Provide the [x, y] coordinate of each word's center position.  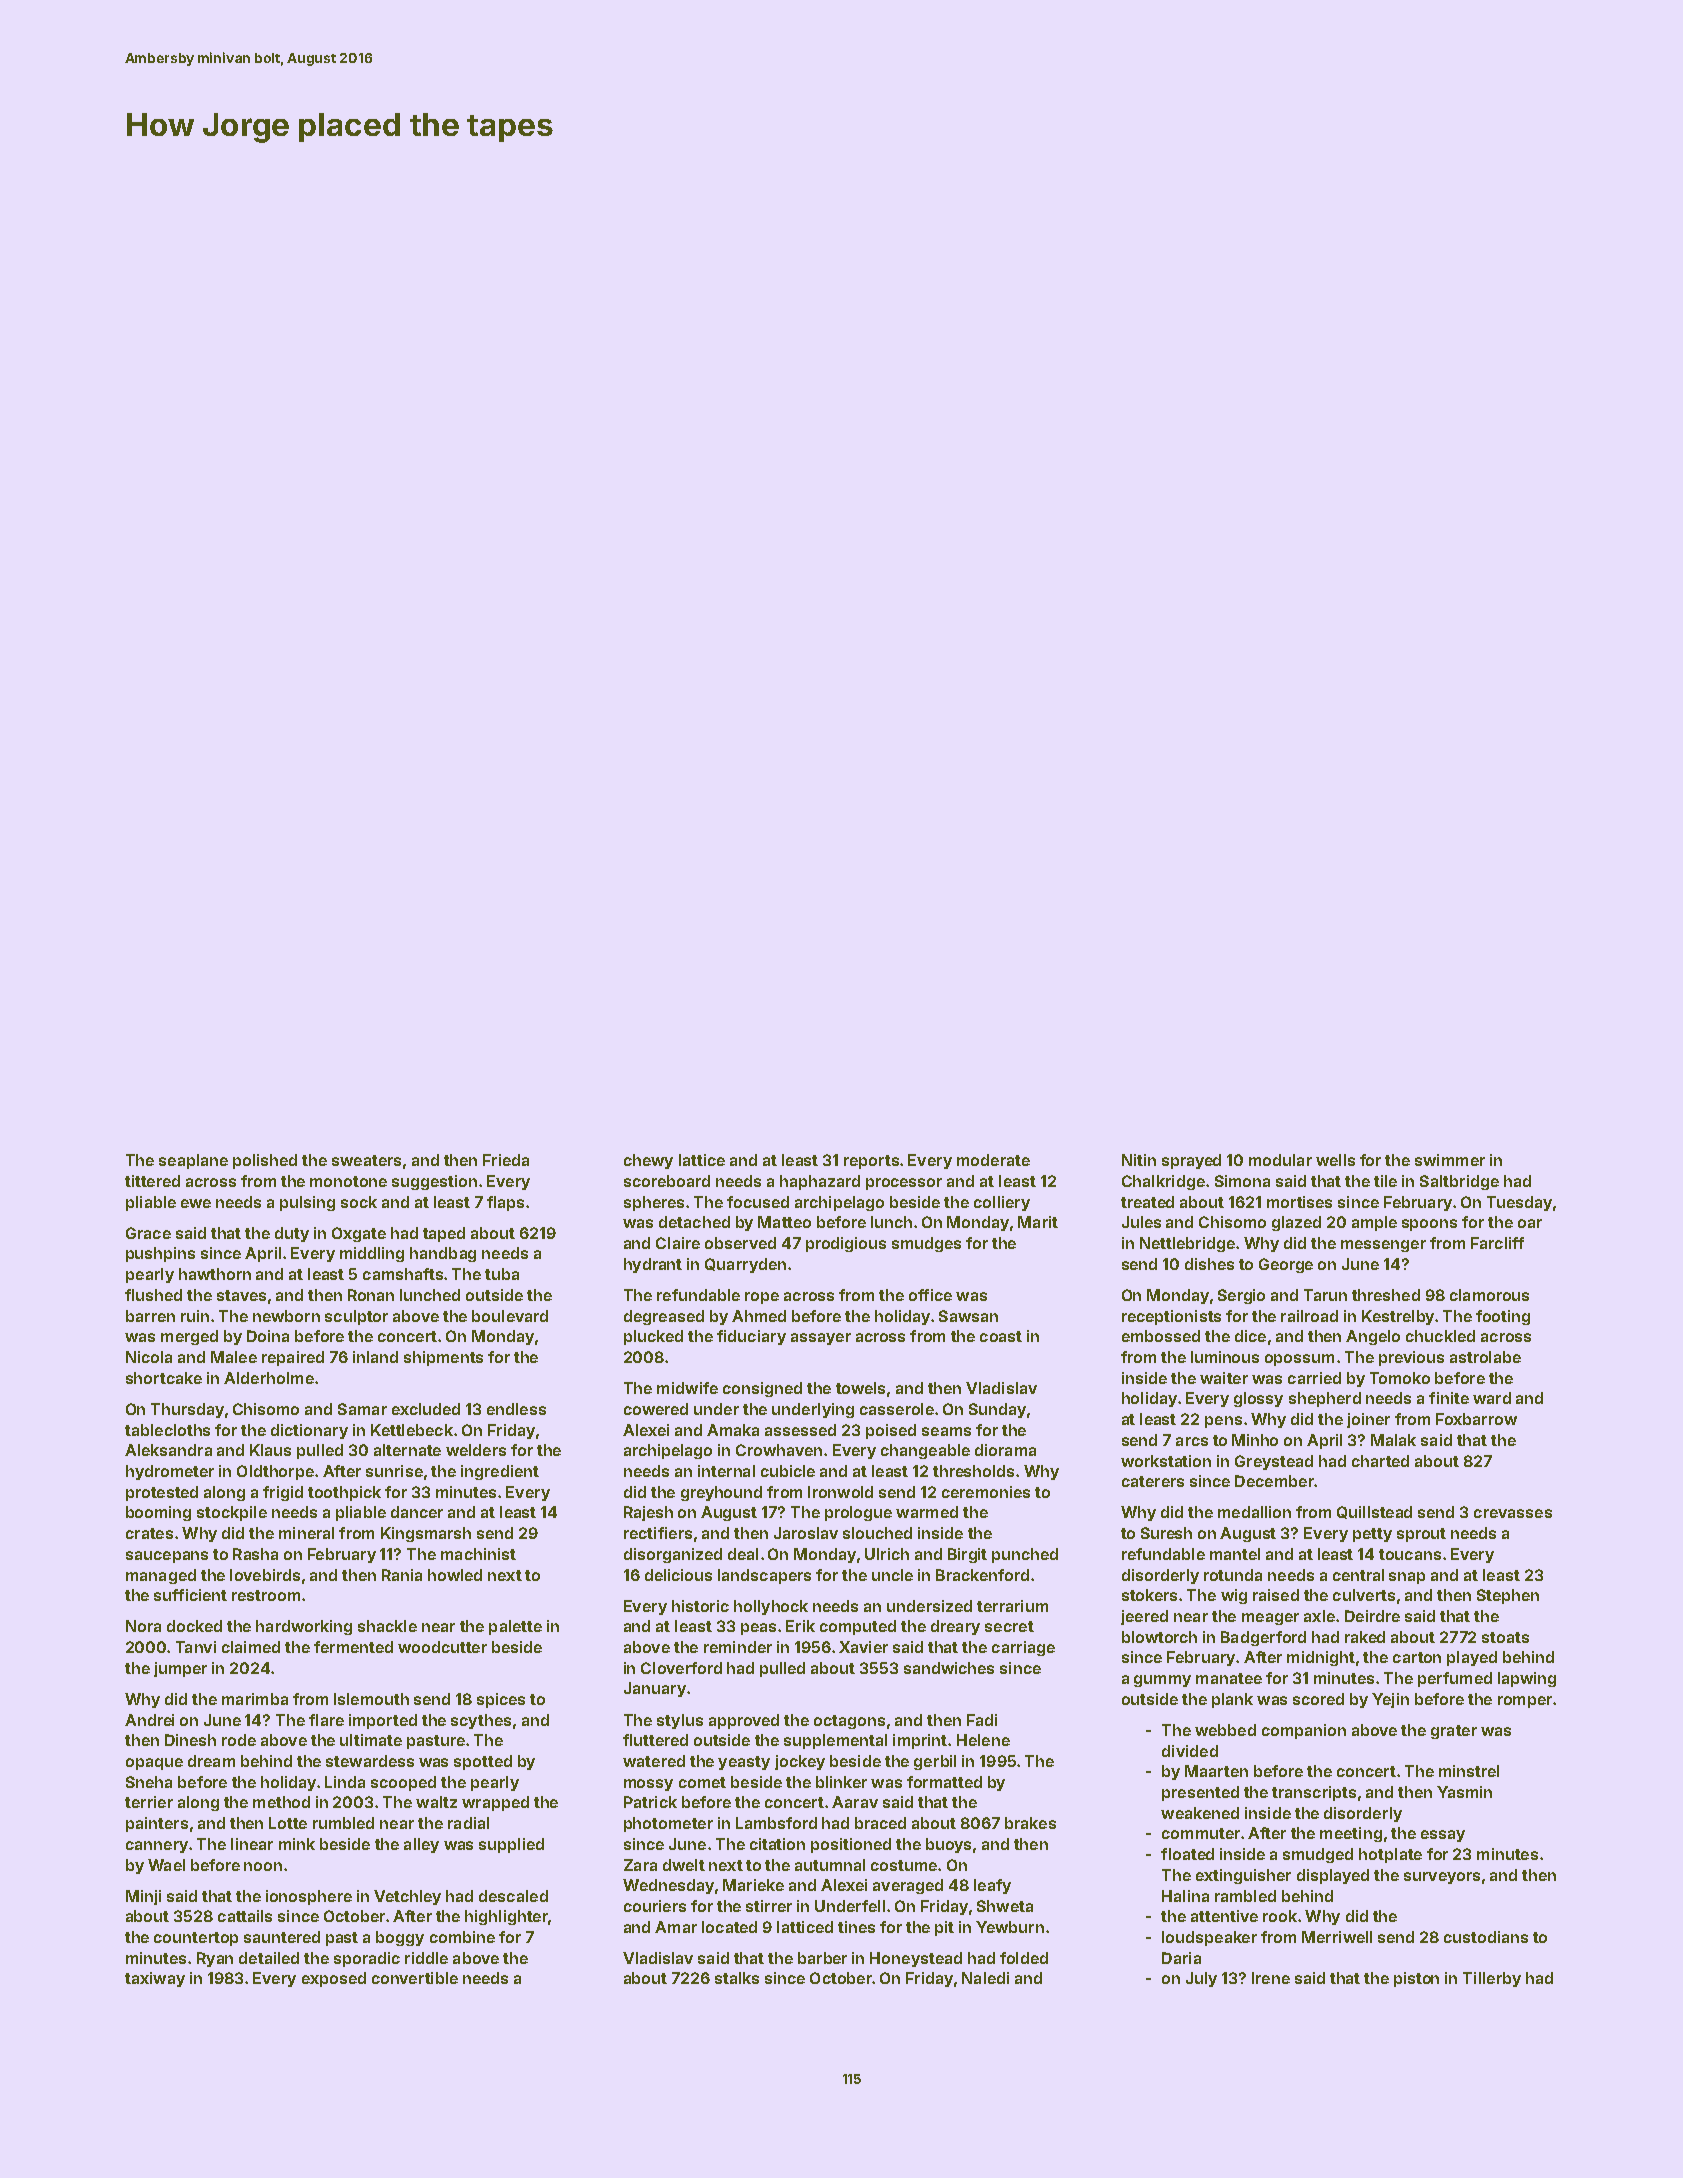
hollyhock [771, 1607]
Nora [143, 1626]
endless [516, 1409]
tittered [152, 1181]
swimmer [1450, 1160]
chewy [648, 1161]
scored [1318, 1699]
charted [1380, 1461]
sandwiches [949, 1668]
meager [1270, 1619]
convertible [415, 1978]
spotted [483, 1762]
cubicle [788, 1471]
